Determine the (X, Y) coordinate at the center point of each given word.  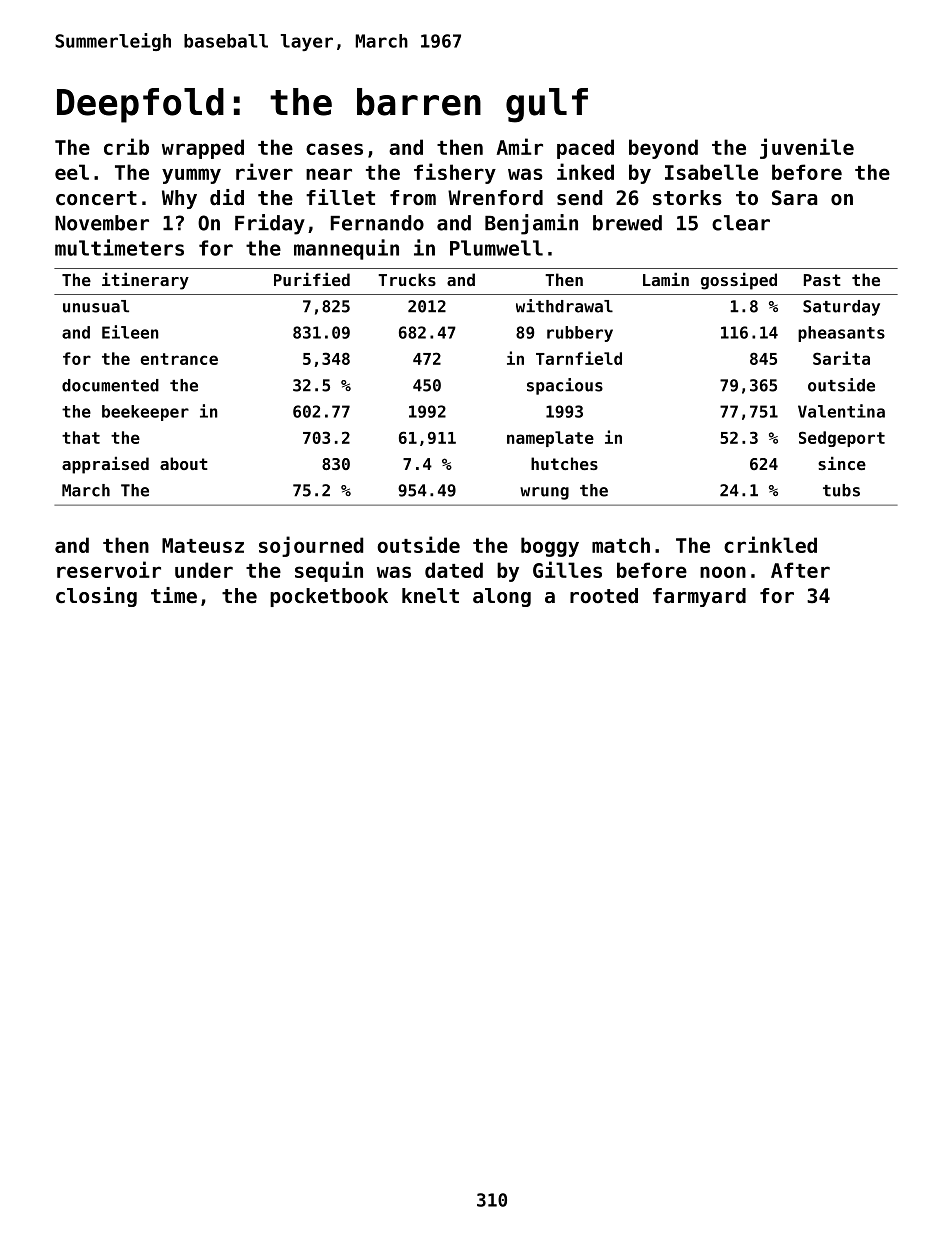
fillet (340, 197)
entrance (179, 359)
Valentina (841, 411)
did (227, 197)
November (102, 223)
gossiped (739, 281)
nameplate (550, 439)
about (184, 463)
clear (741, 223)
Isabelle (711, 172)
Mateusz (203, 545)
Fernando (377, 223)
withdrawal (564, 306)
